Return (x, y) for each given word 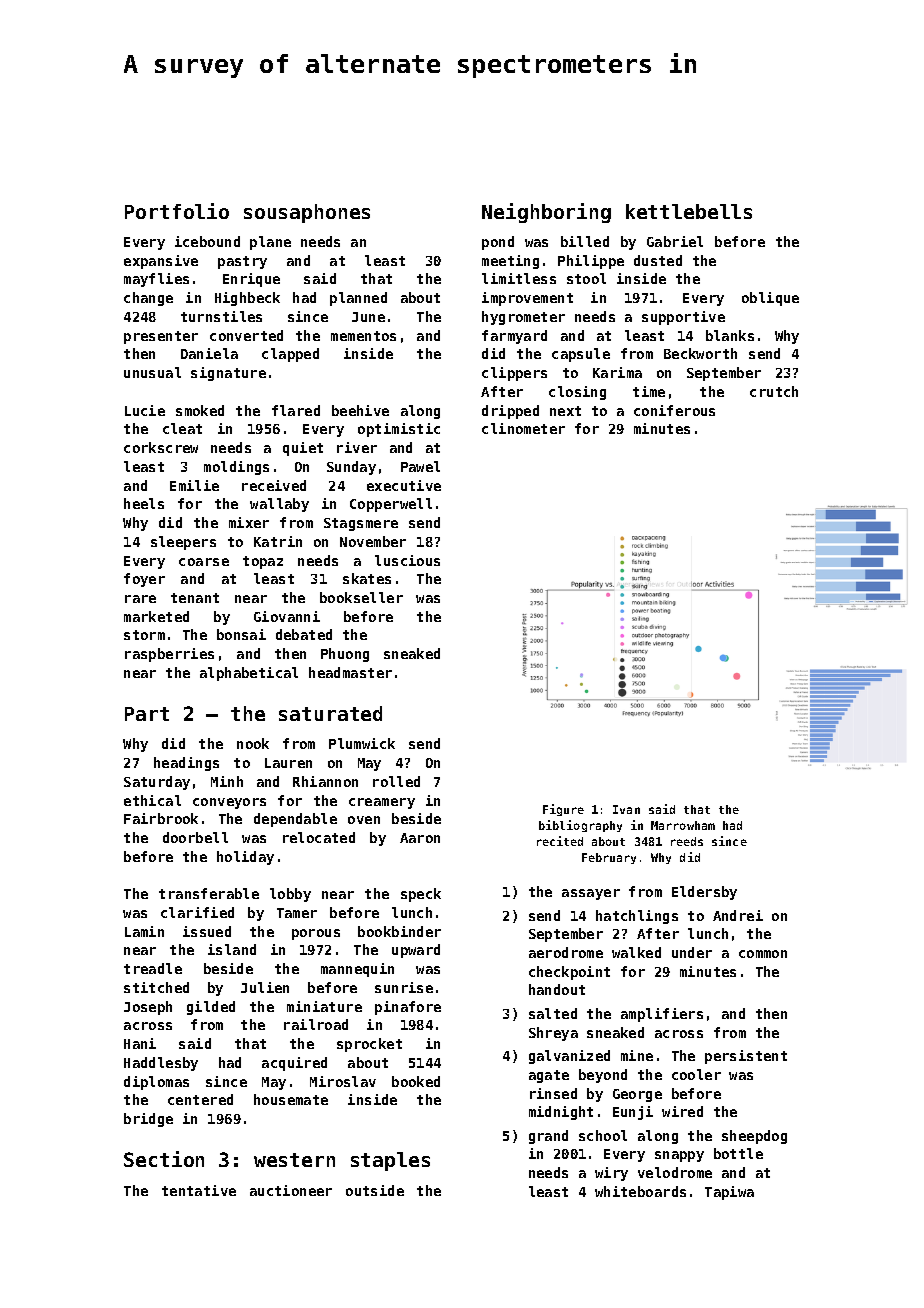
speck (421, 895)
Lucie (145, 410)
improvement (527, 299)
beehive (360, 410)
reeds (687, 841)
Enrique (251, 280)
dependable (295, 820)
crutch (774, 391)
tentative (199, 1190)
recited (560, 841)
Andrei (738, 915)
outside (375, 1190)
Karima (617, 372)
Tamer (297, 913)
